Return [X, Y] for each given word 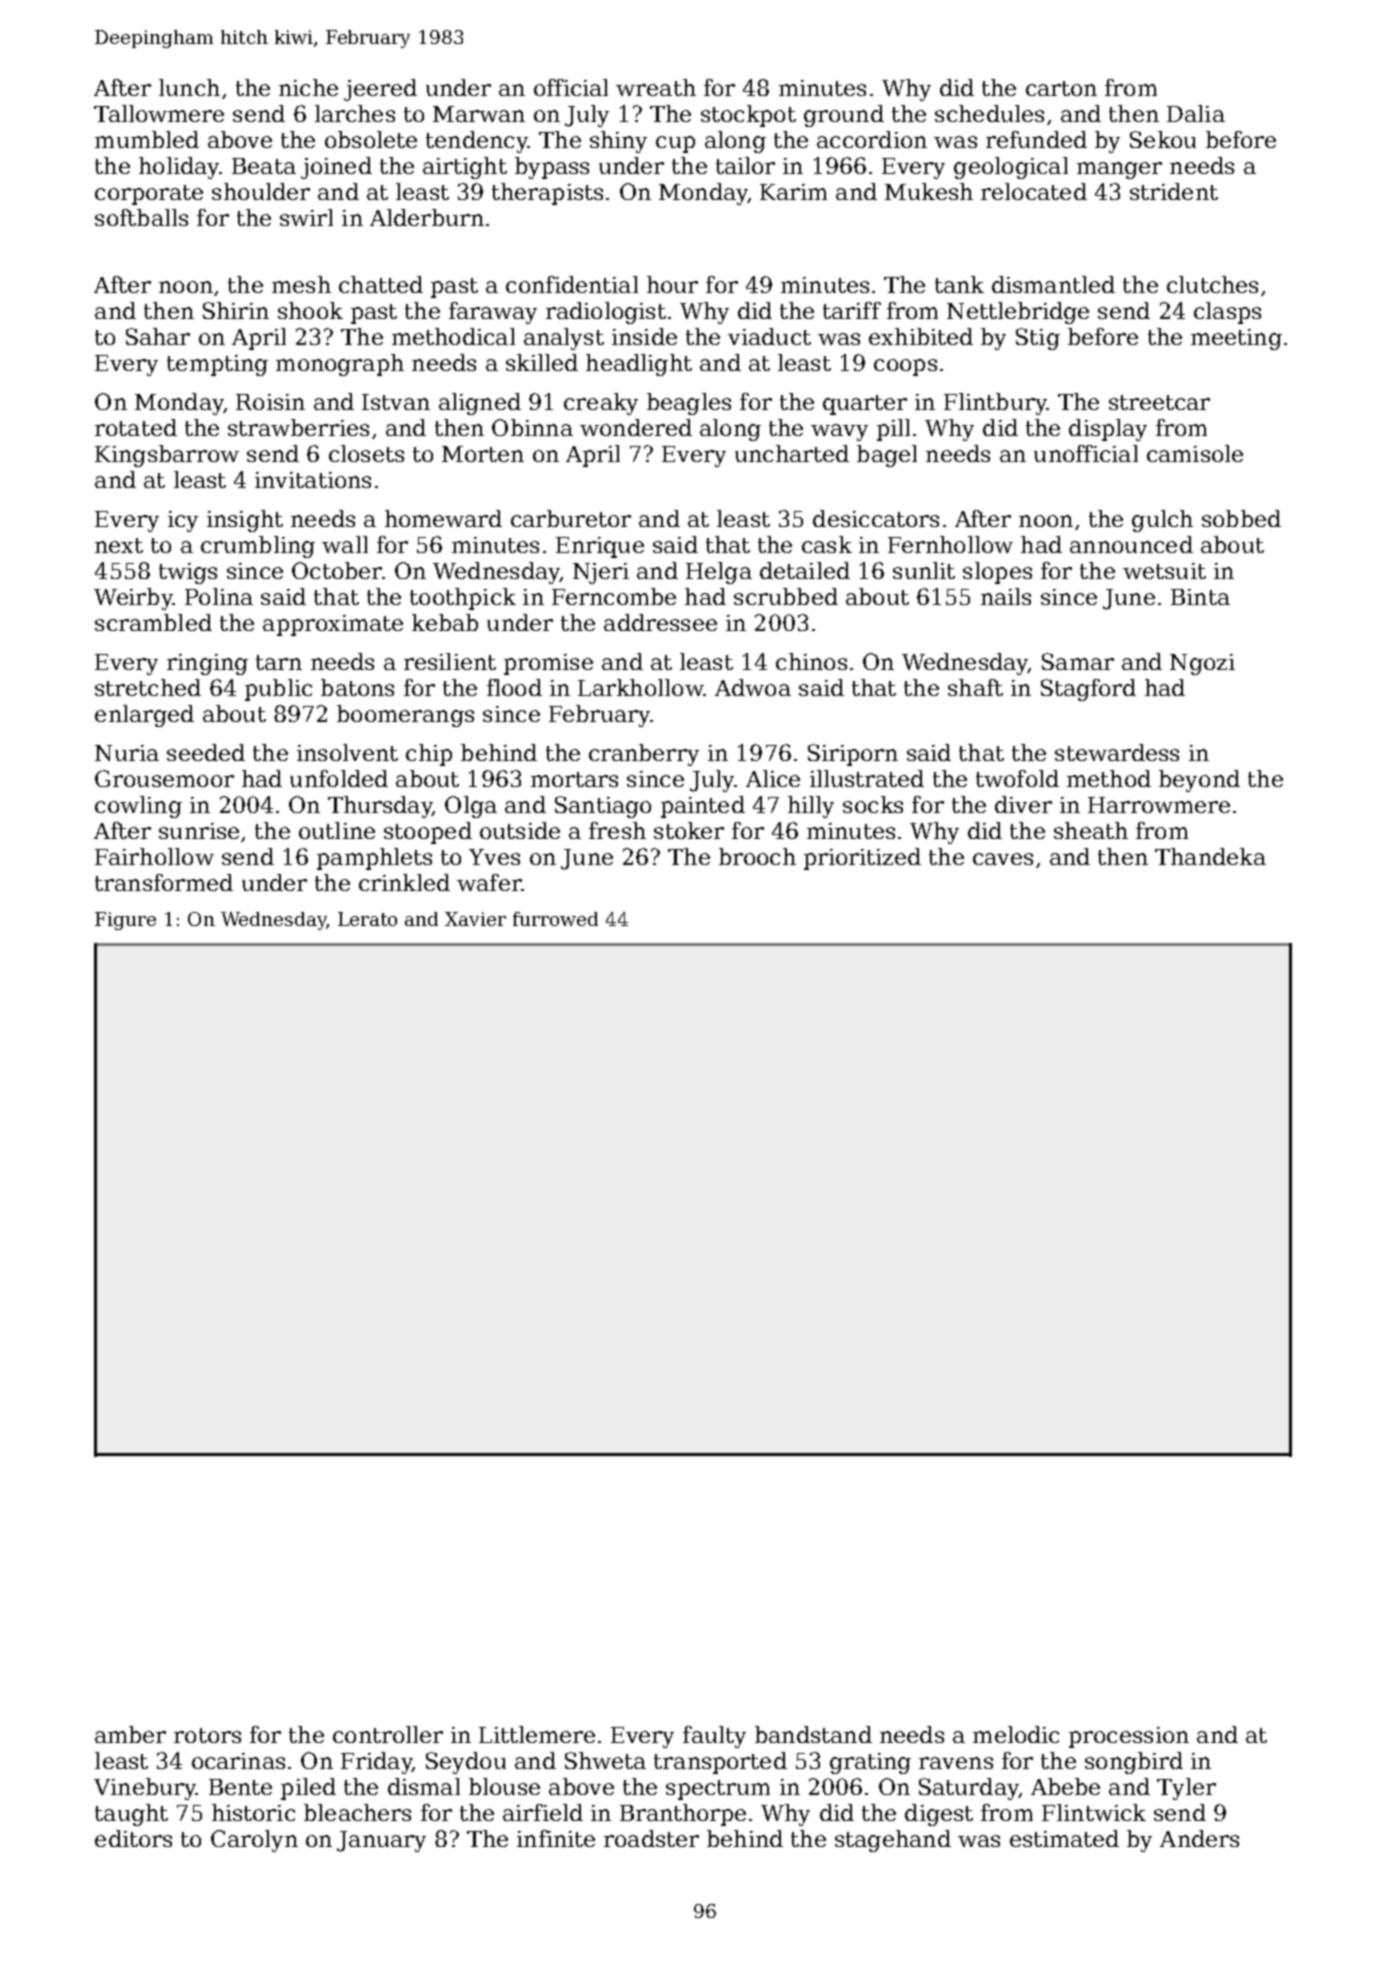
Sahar [158, 336]
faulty [714, 1737]
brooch [757, 856]
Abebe [1065, 1786]
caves [1003, 859]
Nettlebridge [1018, 313]
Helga [719, 573]
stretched [148, 687]
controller [388, 1734]
